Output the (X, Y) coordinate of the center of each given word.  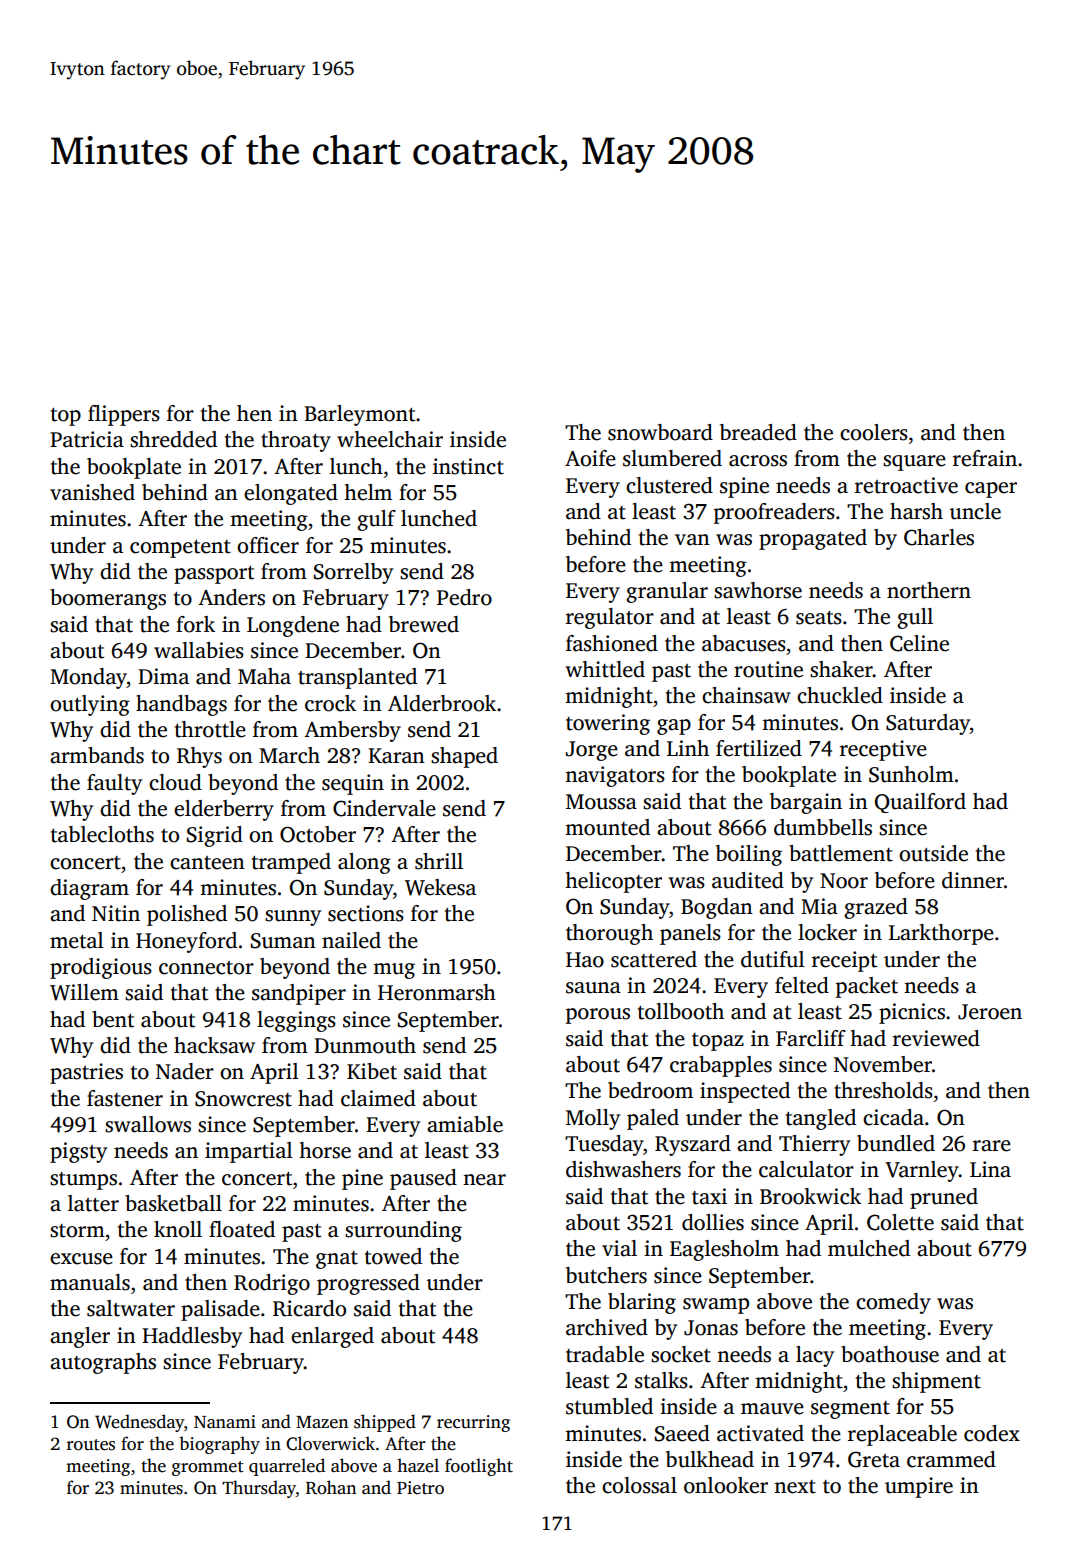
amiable (465, 1124)
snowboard (660, 432)
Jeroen (990, 1012)
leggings (296, 1021)
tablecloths (102, 834)
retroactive (906, 485)
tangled (821, 1119)
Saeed (682, 1433)
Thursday (259, 1489)
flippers (124, 415)
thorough (609, 934)
